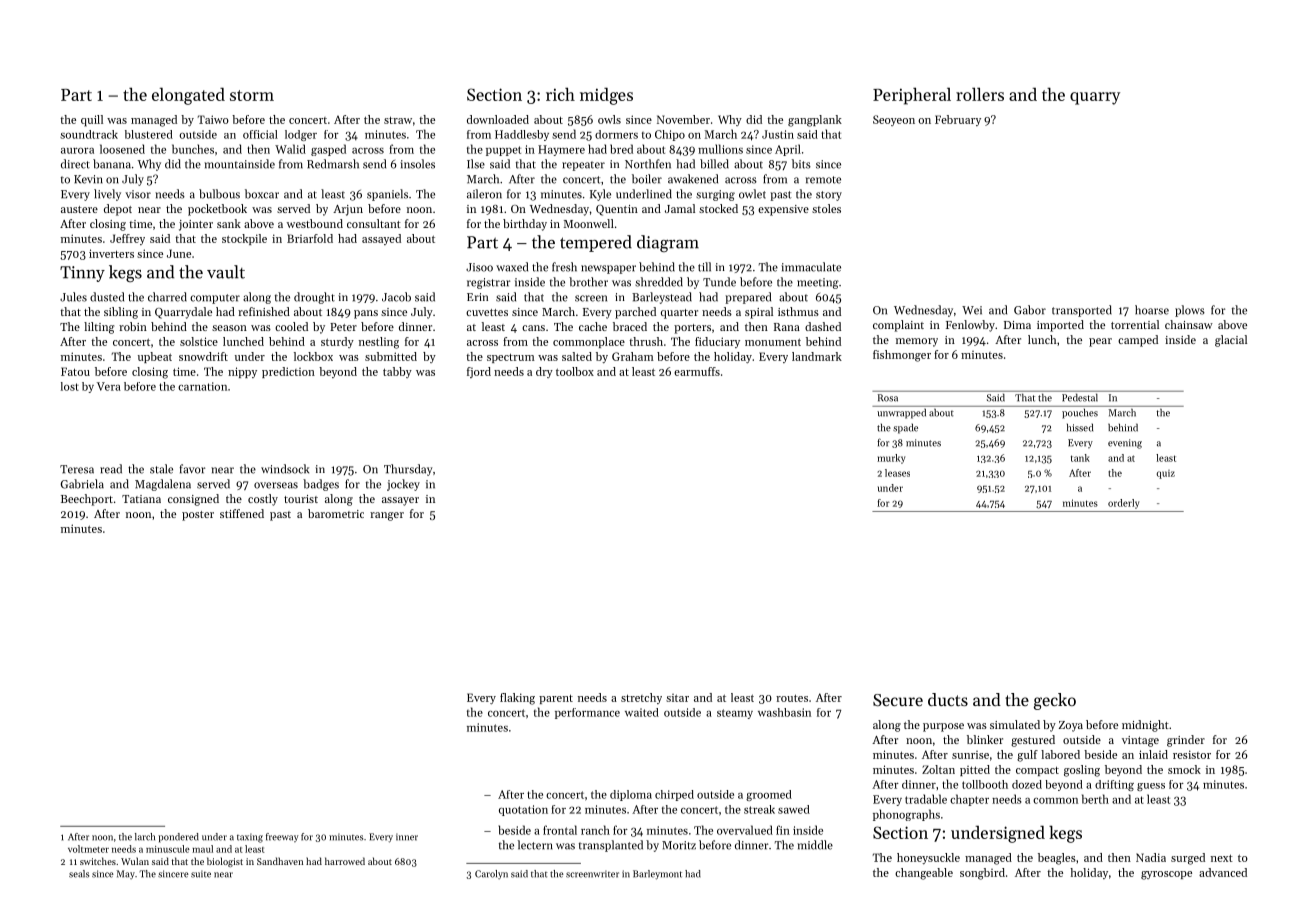 This screenshot has width=1308, height=924. I want to click on storm, so click(252, 95).
